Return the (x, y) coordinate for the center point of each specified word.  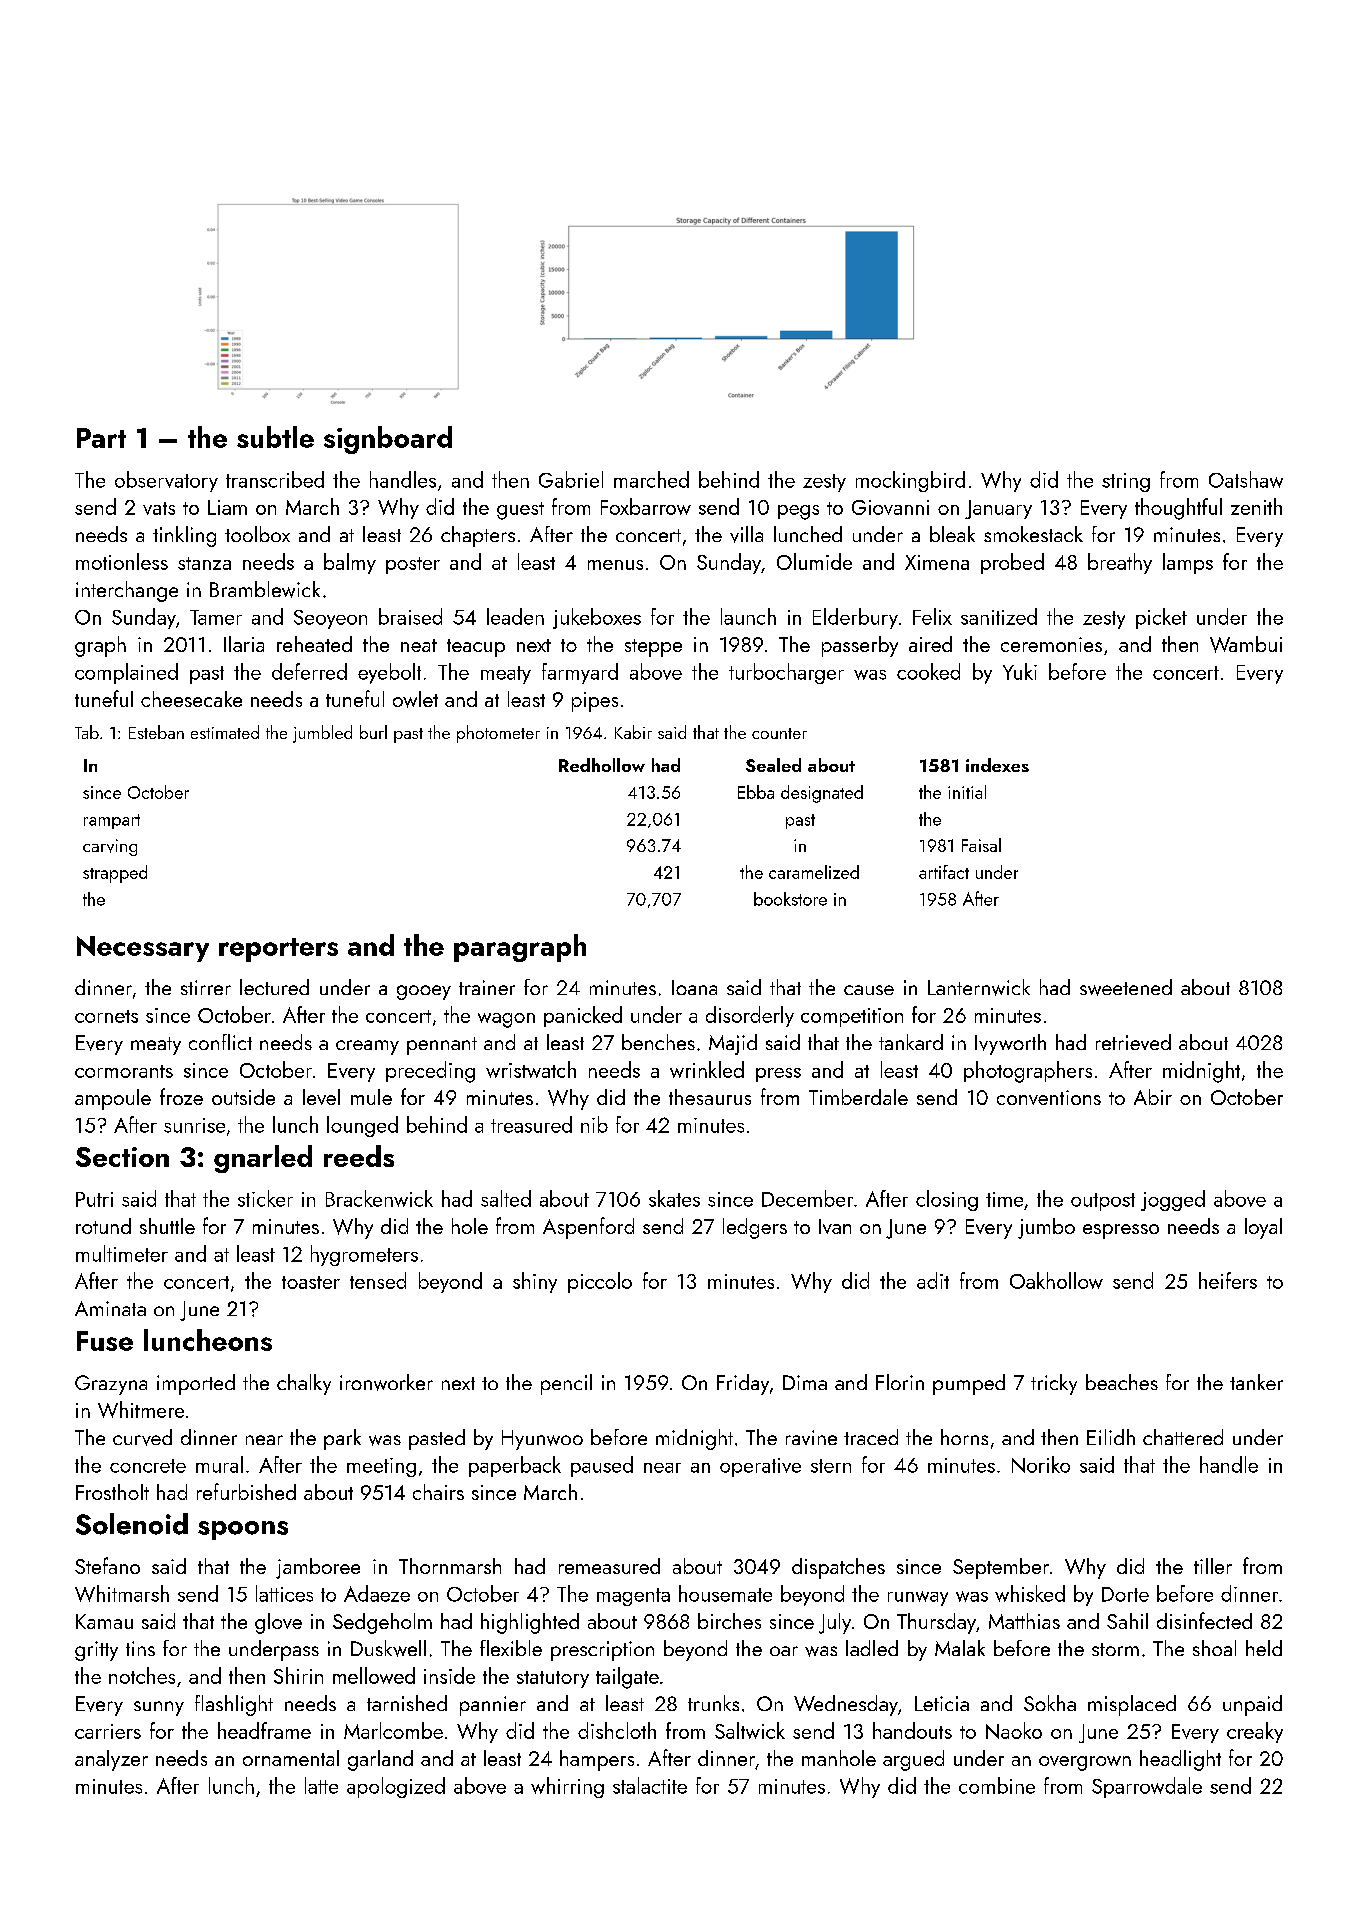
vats (159, 508)
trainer (487, 987)
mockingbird (910, 481)
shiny (535, 1282)
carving (110, 847)
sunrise (194, 1125)
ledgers (755, 1228)
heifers (1228, 1280)
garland (380, 1760)
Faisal (981, 845)
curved (142, 1437)
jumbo (1046, 1228)
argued (913, 1760)
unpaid (1252, 1705)
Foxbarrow (646, 506)
